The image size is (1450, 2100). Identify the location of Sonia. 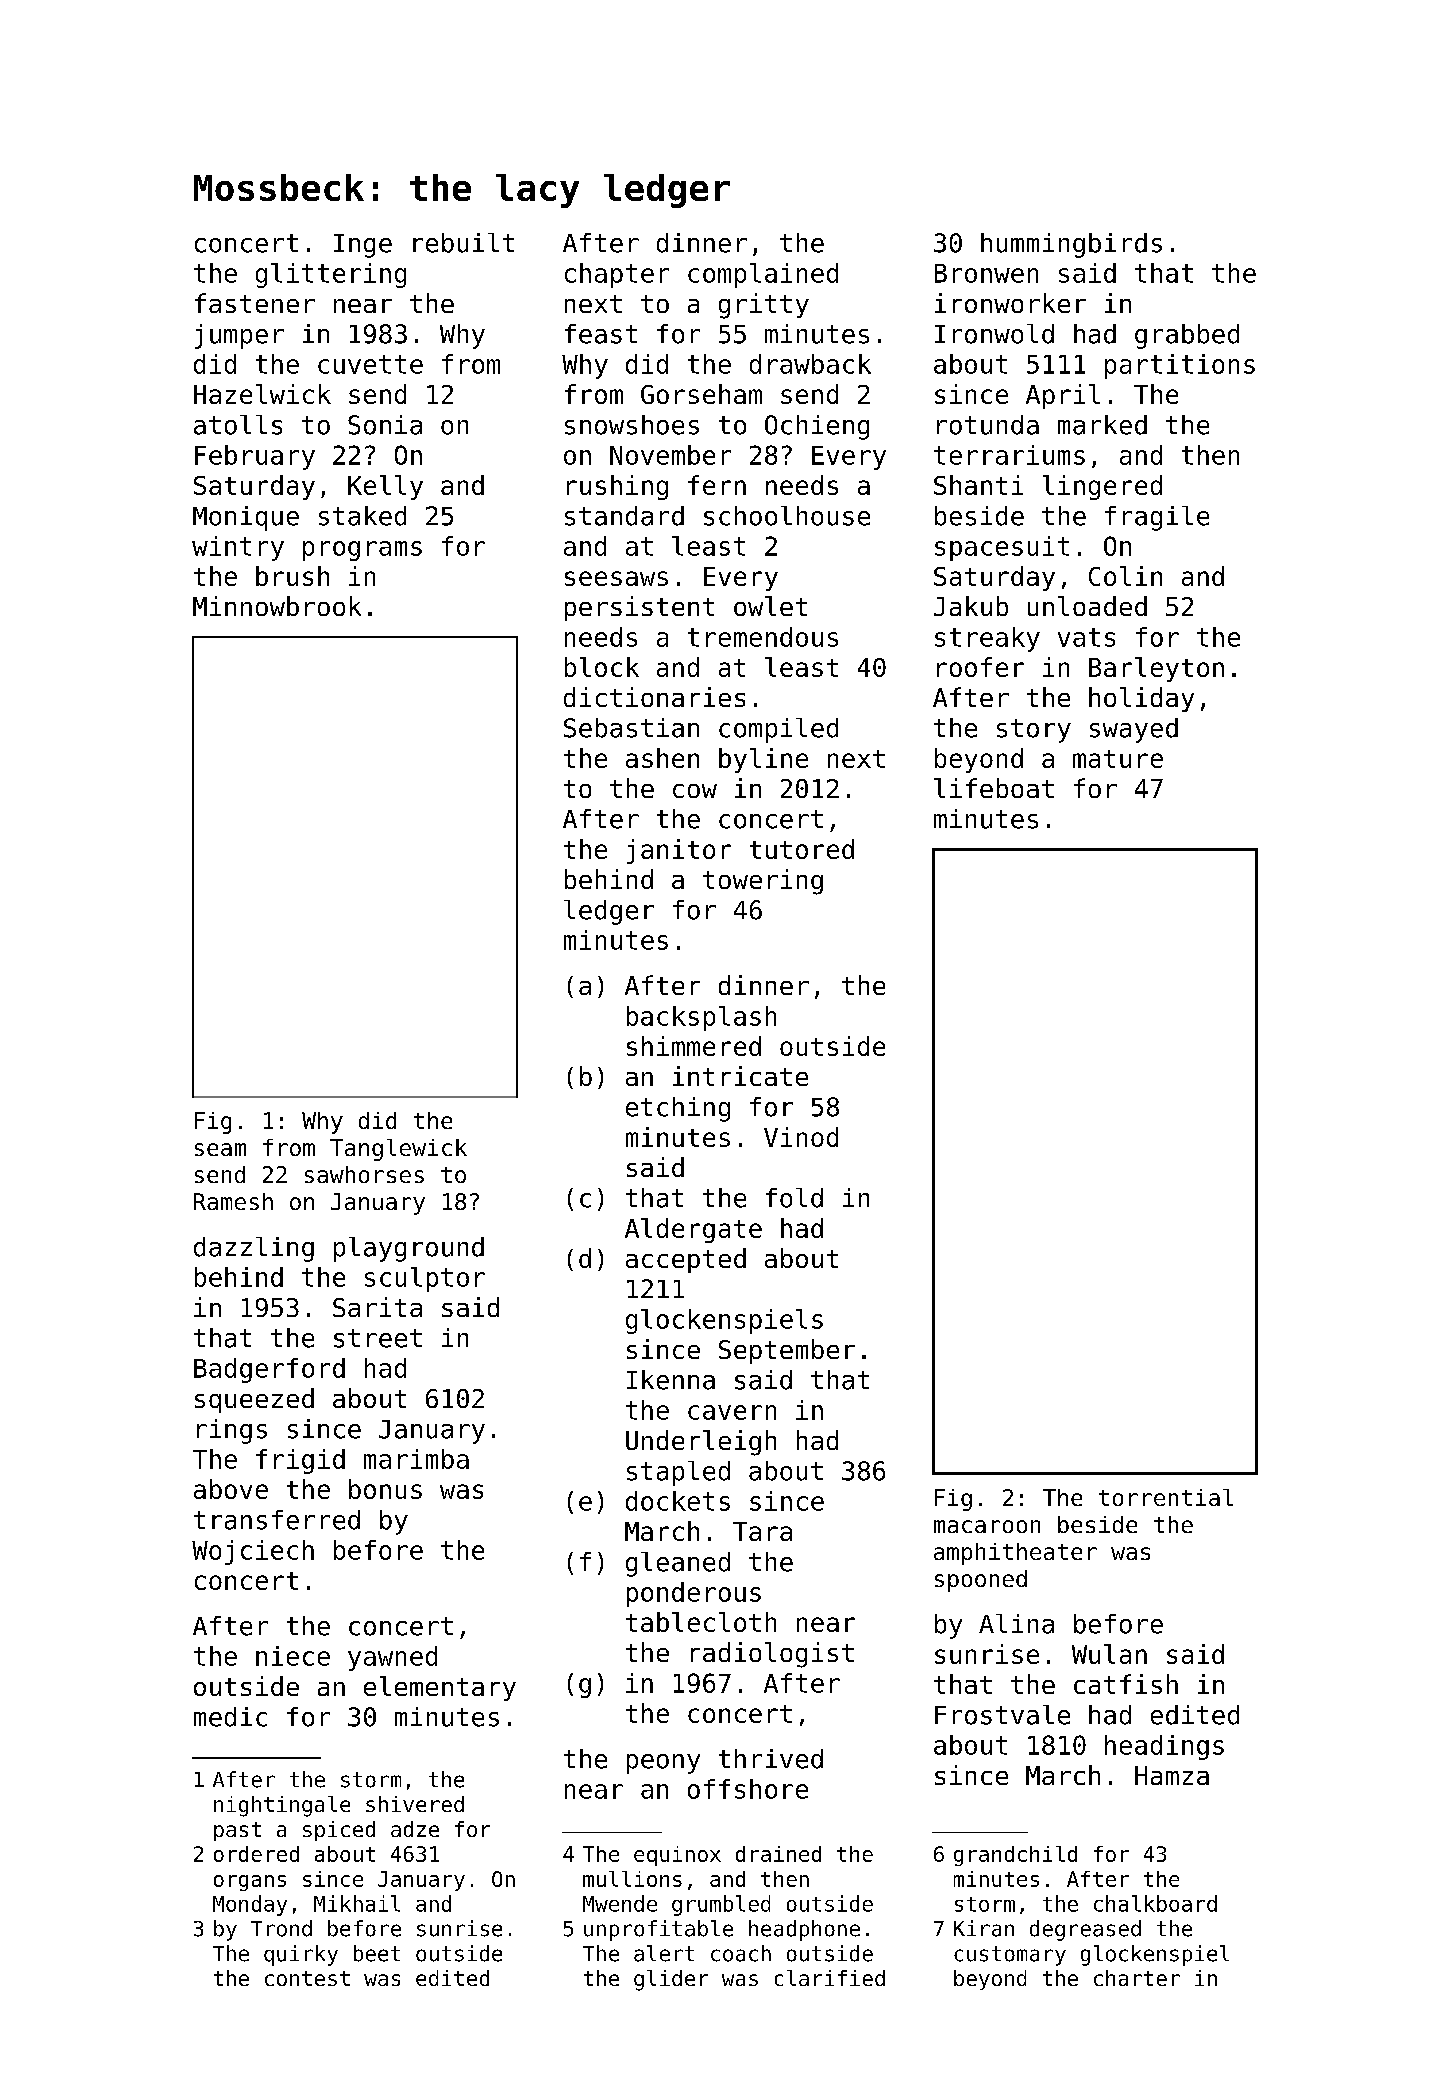
(385, 425).
